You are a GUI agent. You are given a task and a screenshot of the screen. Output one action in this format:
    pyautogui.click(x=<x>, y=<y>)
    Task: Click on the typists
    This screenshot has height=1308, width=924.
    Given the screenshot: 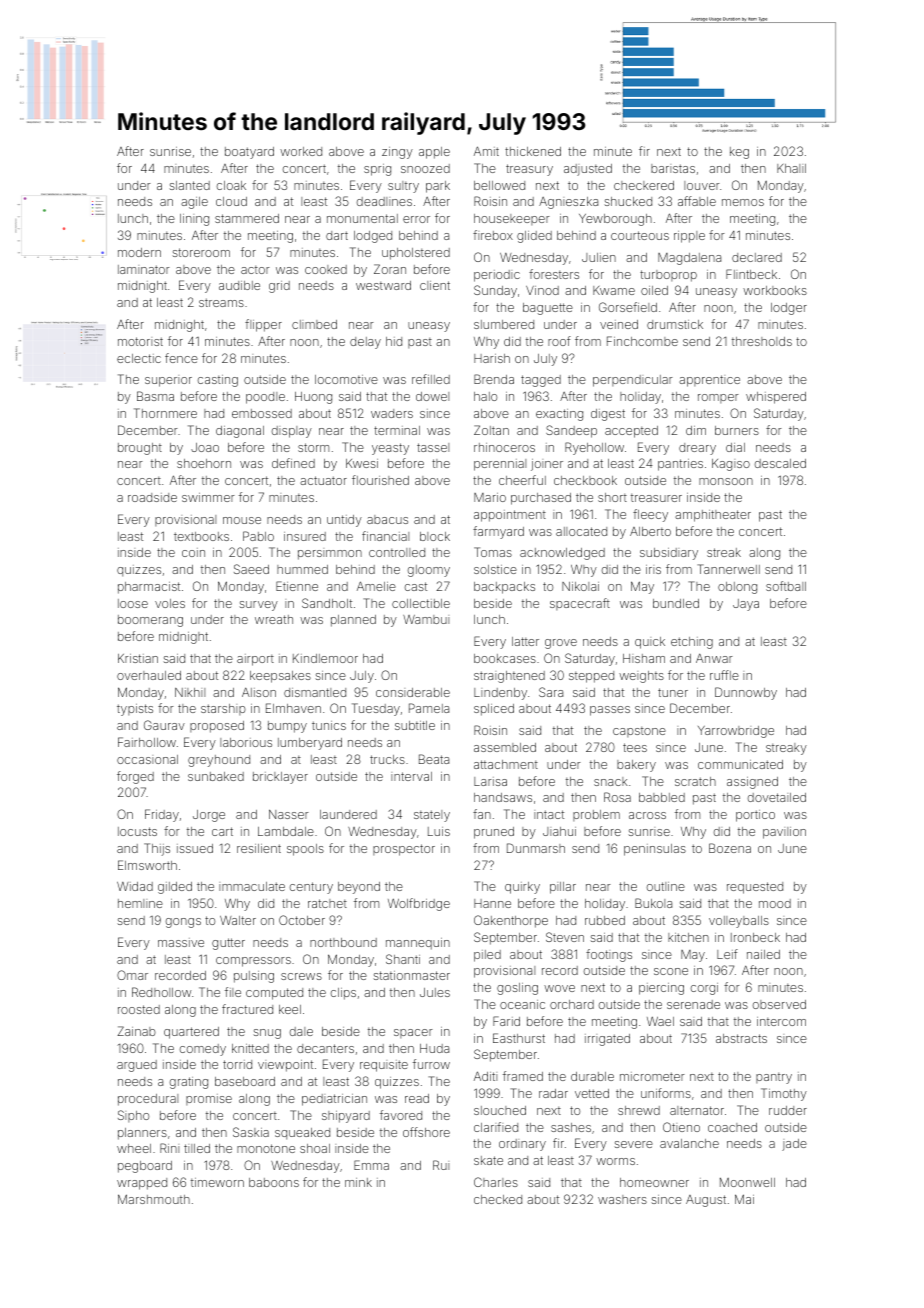 What is the action you would take?
    pyautogui.click(x=135, y=710)
